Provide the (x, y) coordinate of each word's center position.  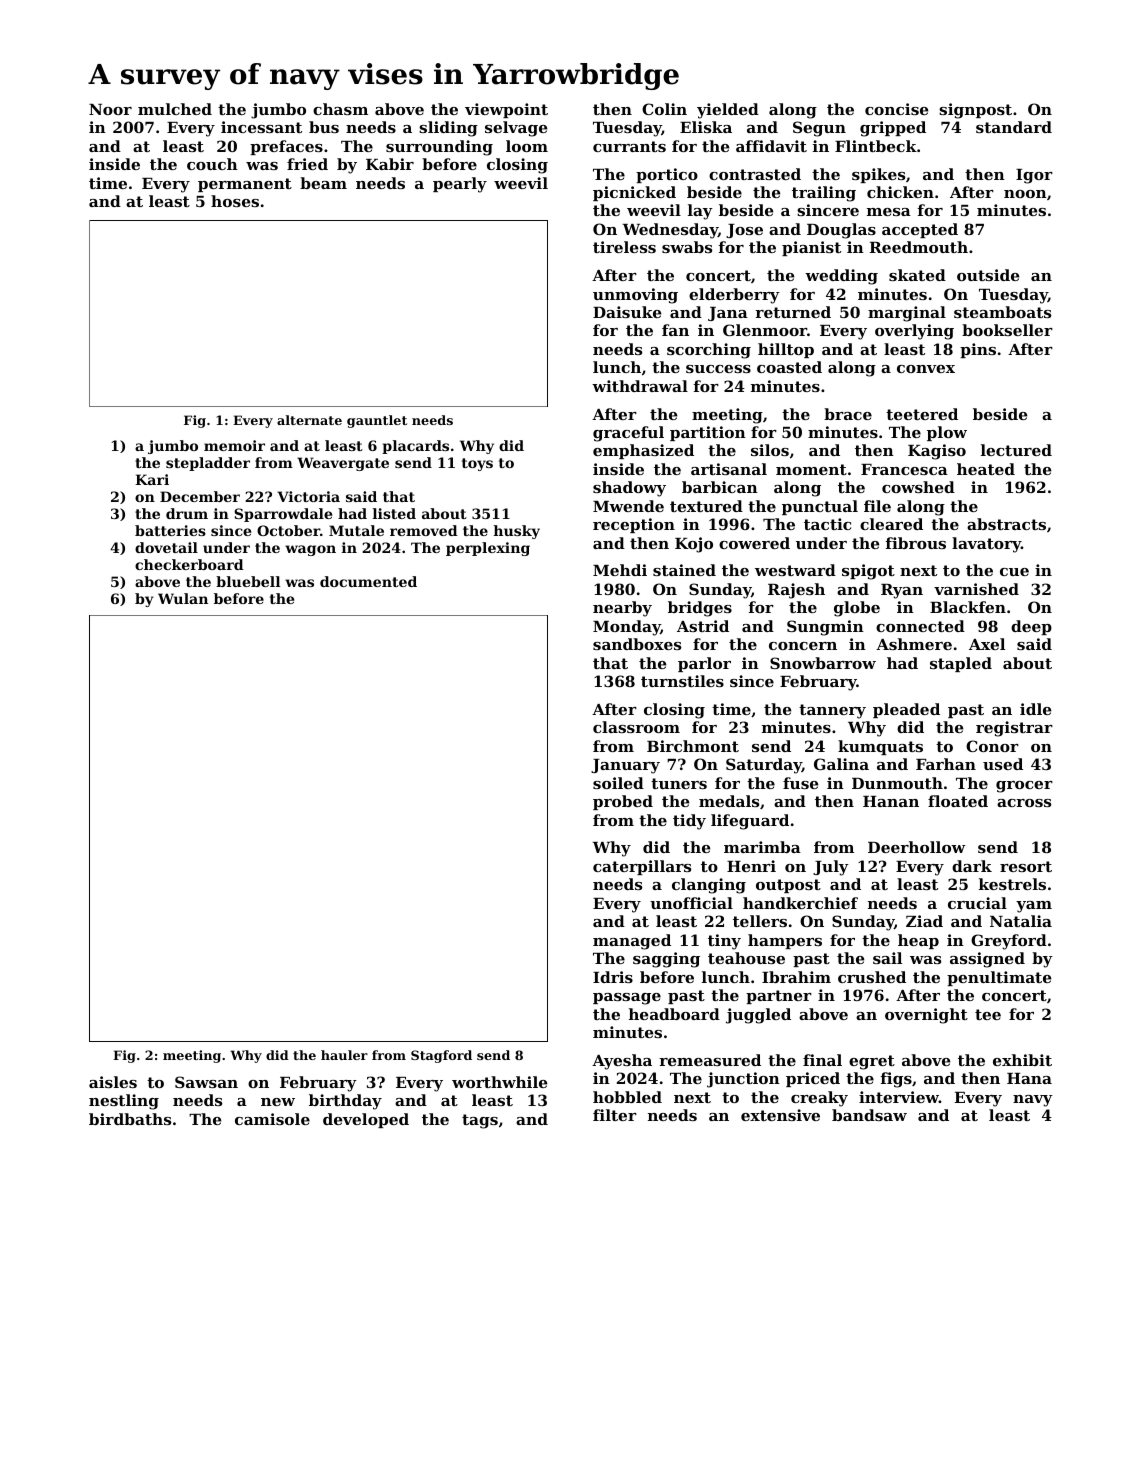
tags (480, 1121)
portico (667, 175)
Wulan (183, 598)
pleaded (906, 710)
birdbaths (130, 1119)
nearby (622, 609)
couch (212, 164)
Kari (152, 479)
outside (988, 275)
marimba (762, 847)
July (831, 868)
